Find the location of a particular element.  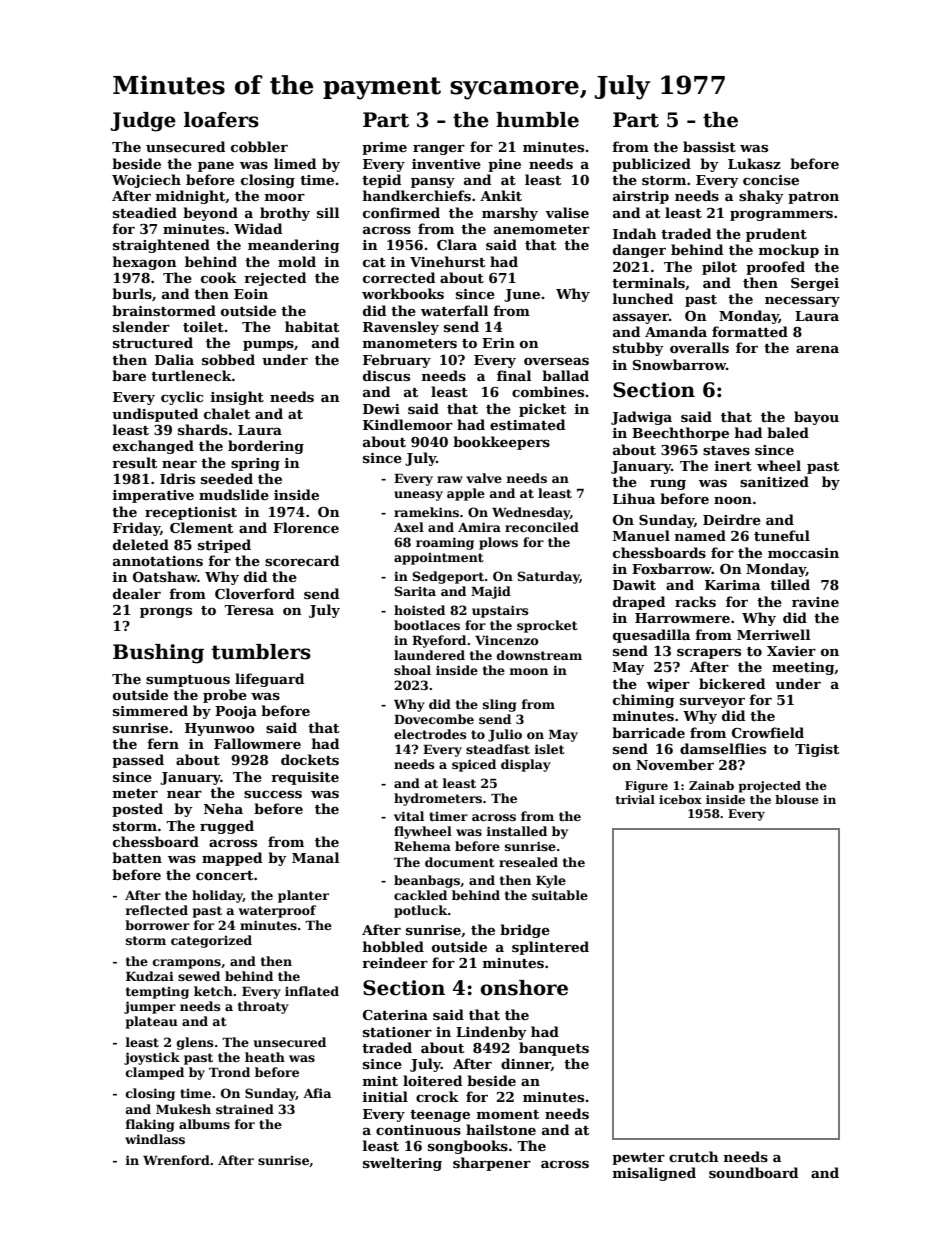

proofed is located at coordinates (775, 268).
